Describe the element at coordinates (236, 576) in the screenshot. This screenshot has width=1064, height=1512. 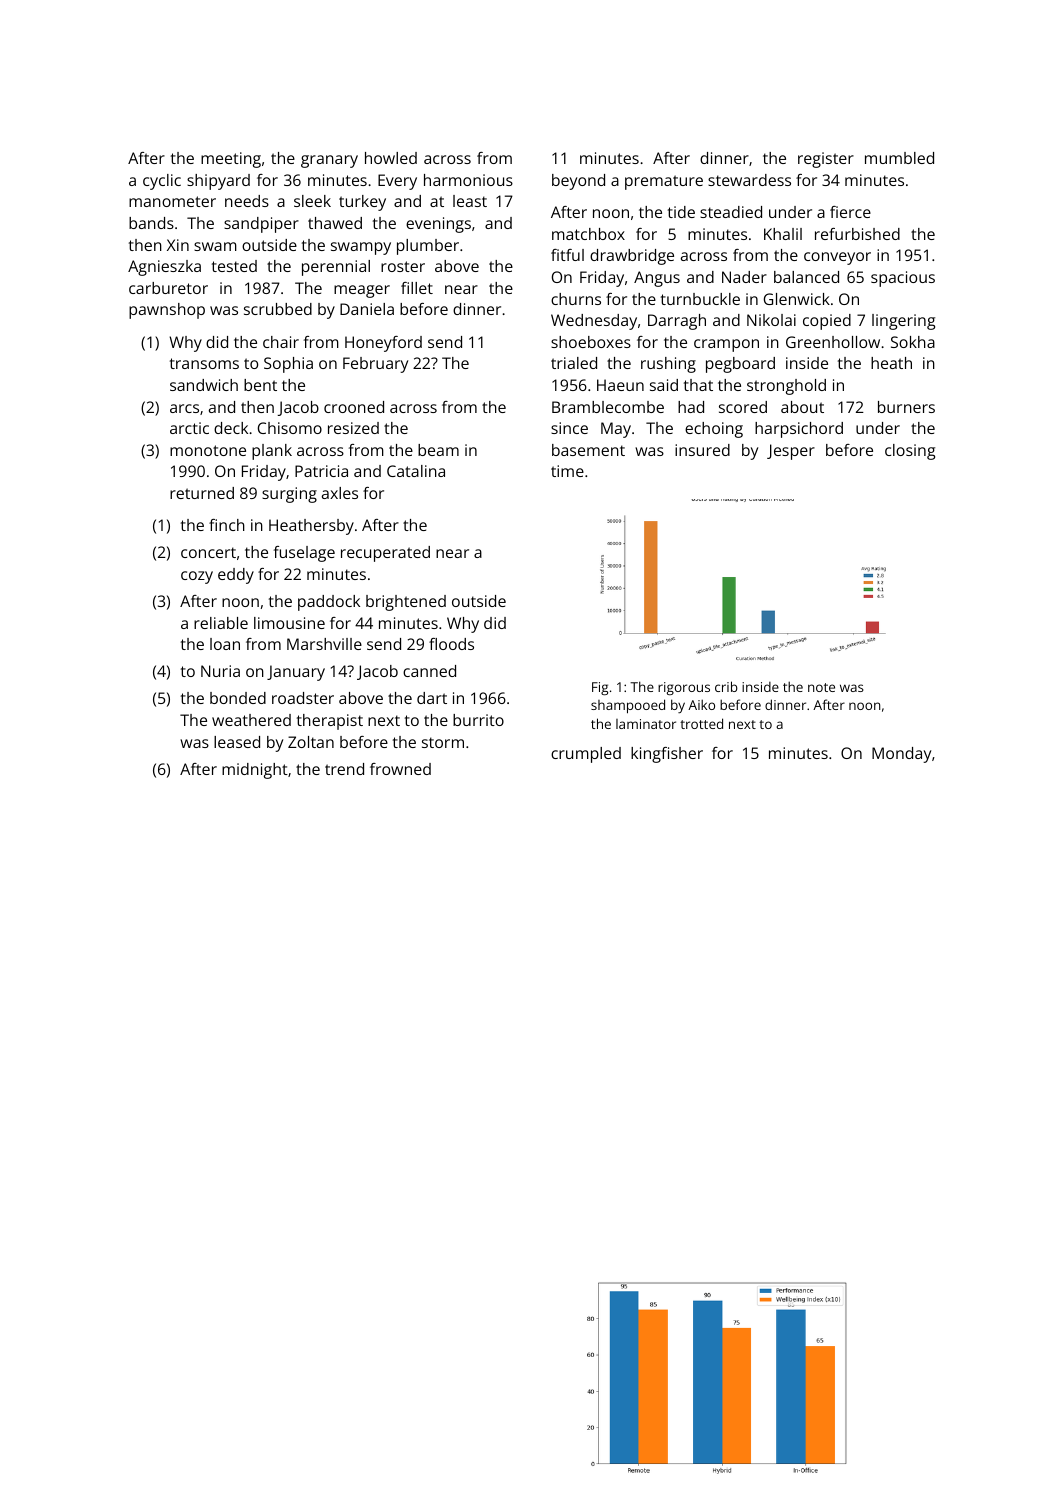
I see `eddy` at that location.
